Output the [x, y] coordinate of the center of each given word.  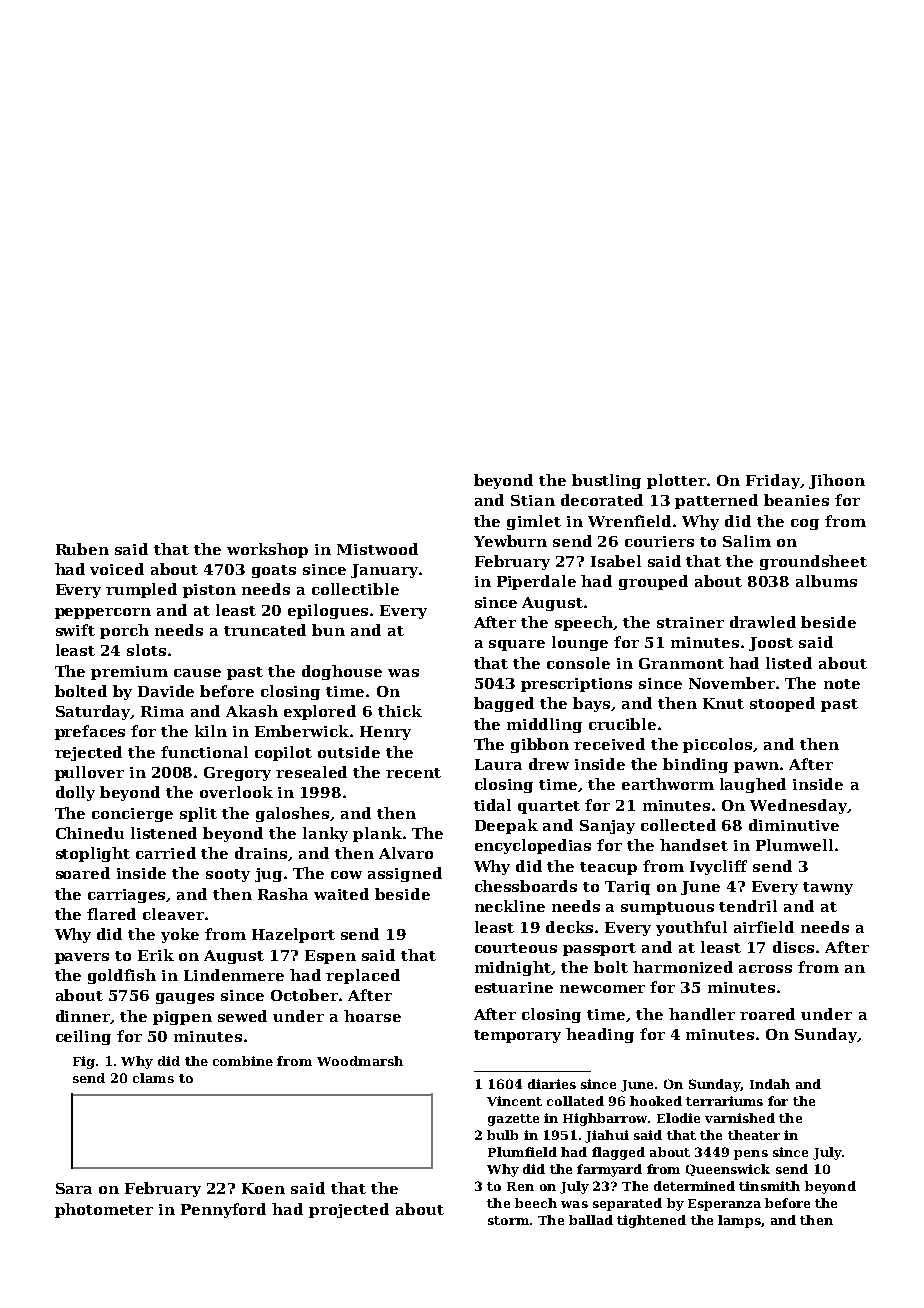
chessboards [526, 886]
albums [826, 581]
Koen [263, 1188]
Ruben [82, 549]
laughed [753, 785]
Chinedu [90, 833]
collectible [355, 589]
